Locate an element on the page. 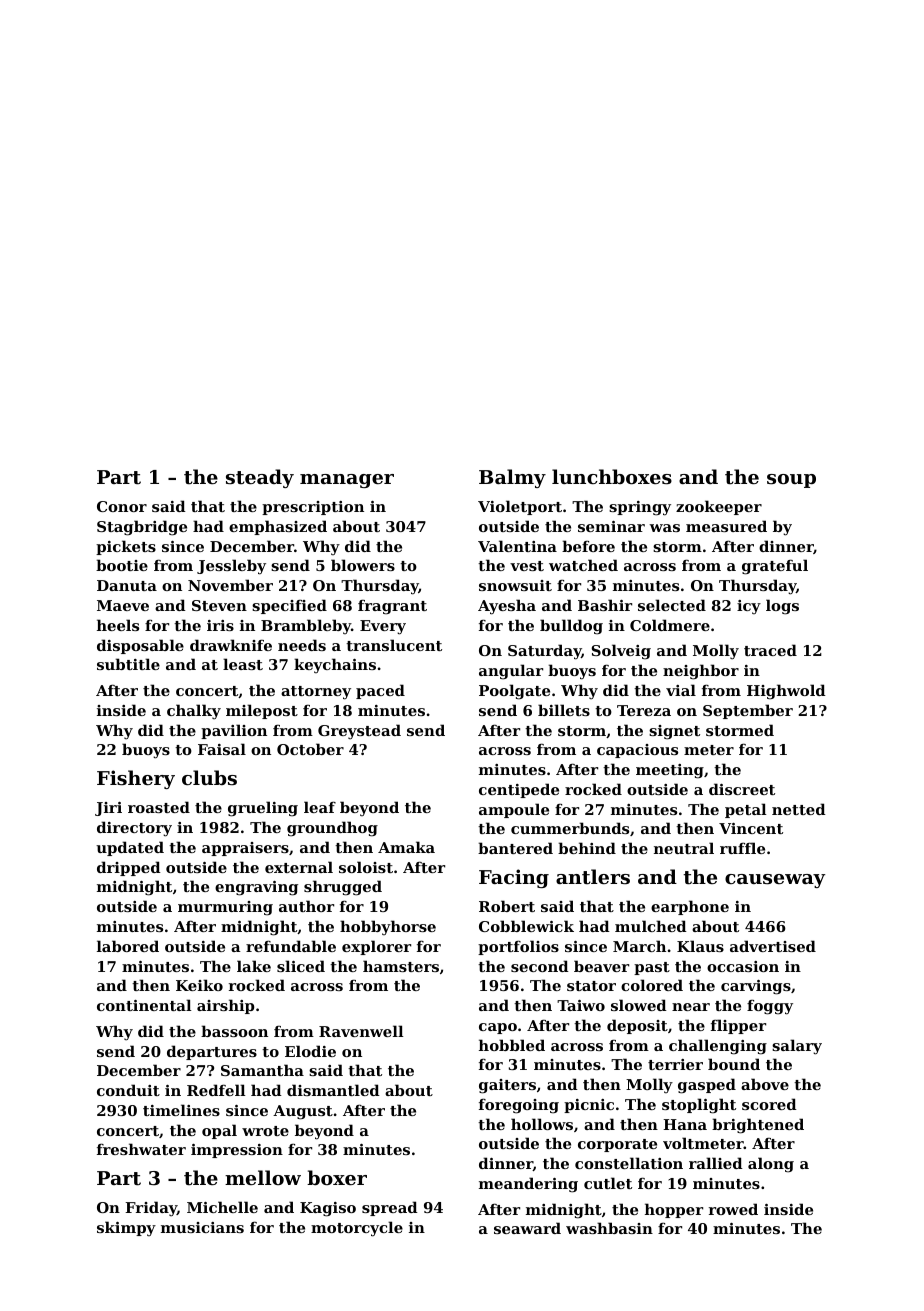 Image resolution: width=924 pixels, height=1311 pixels. zookeeper is located at coordinates (719, 507).
